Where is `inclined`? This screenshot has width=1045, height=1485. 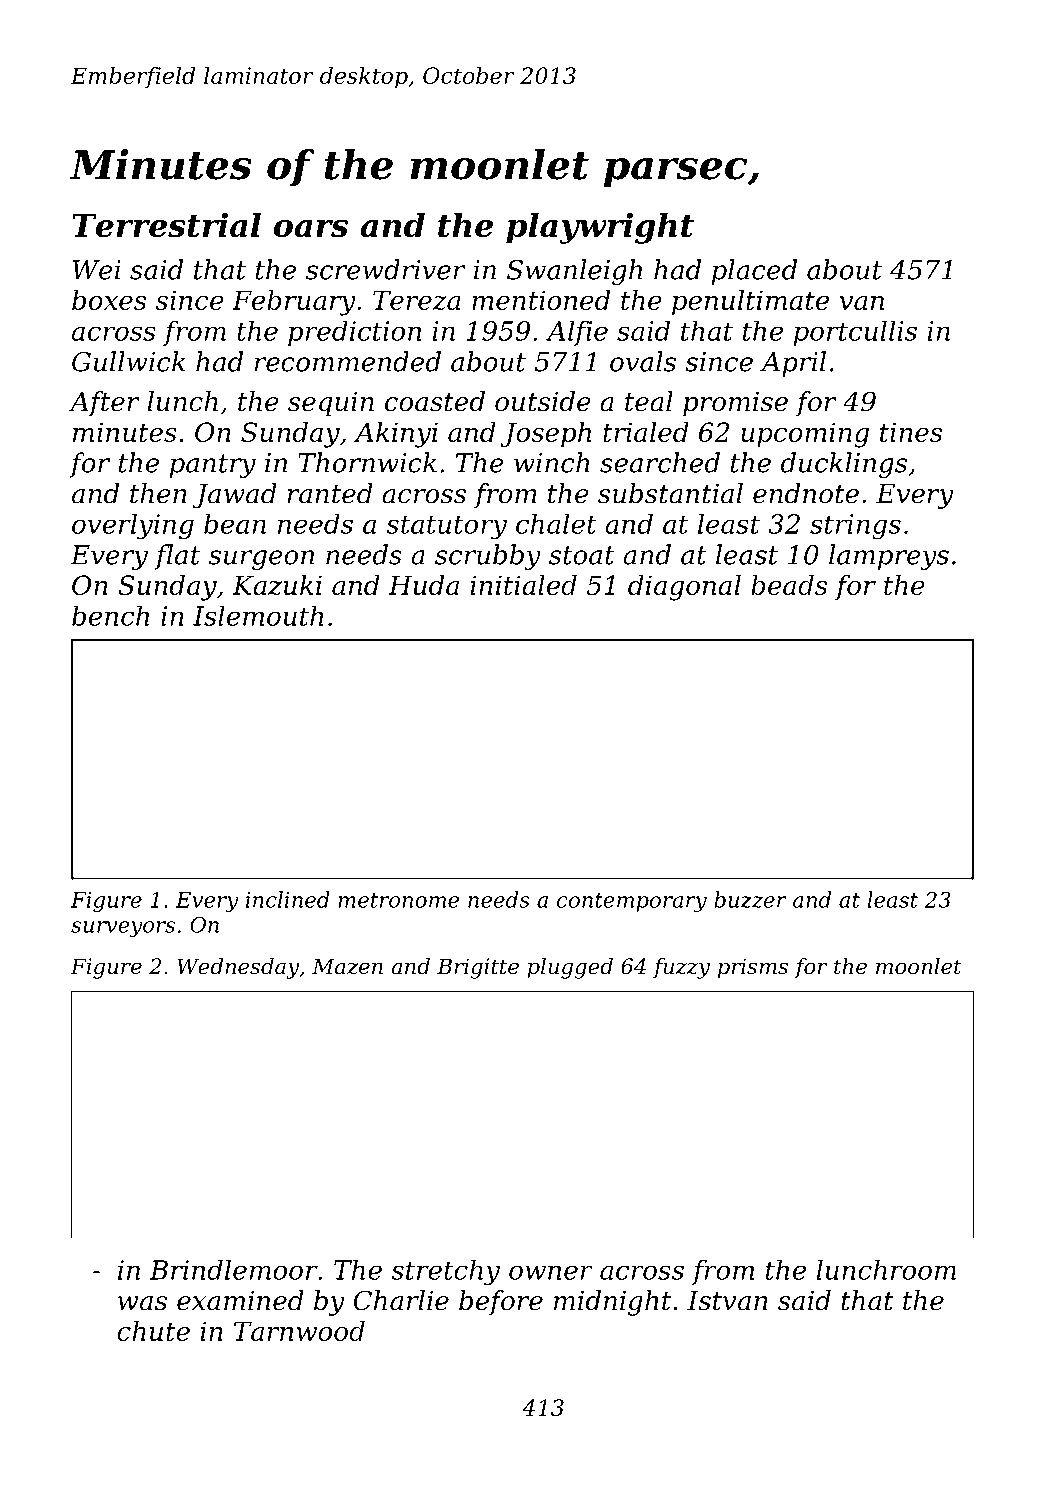 inclined is located at coordinates (288, 899).
